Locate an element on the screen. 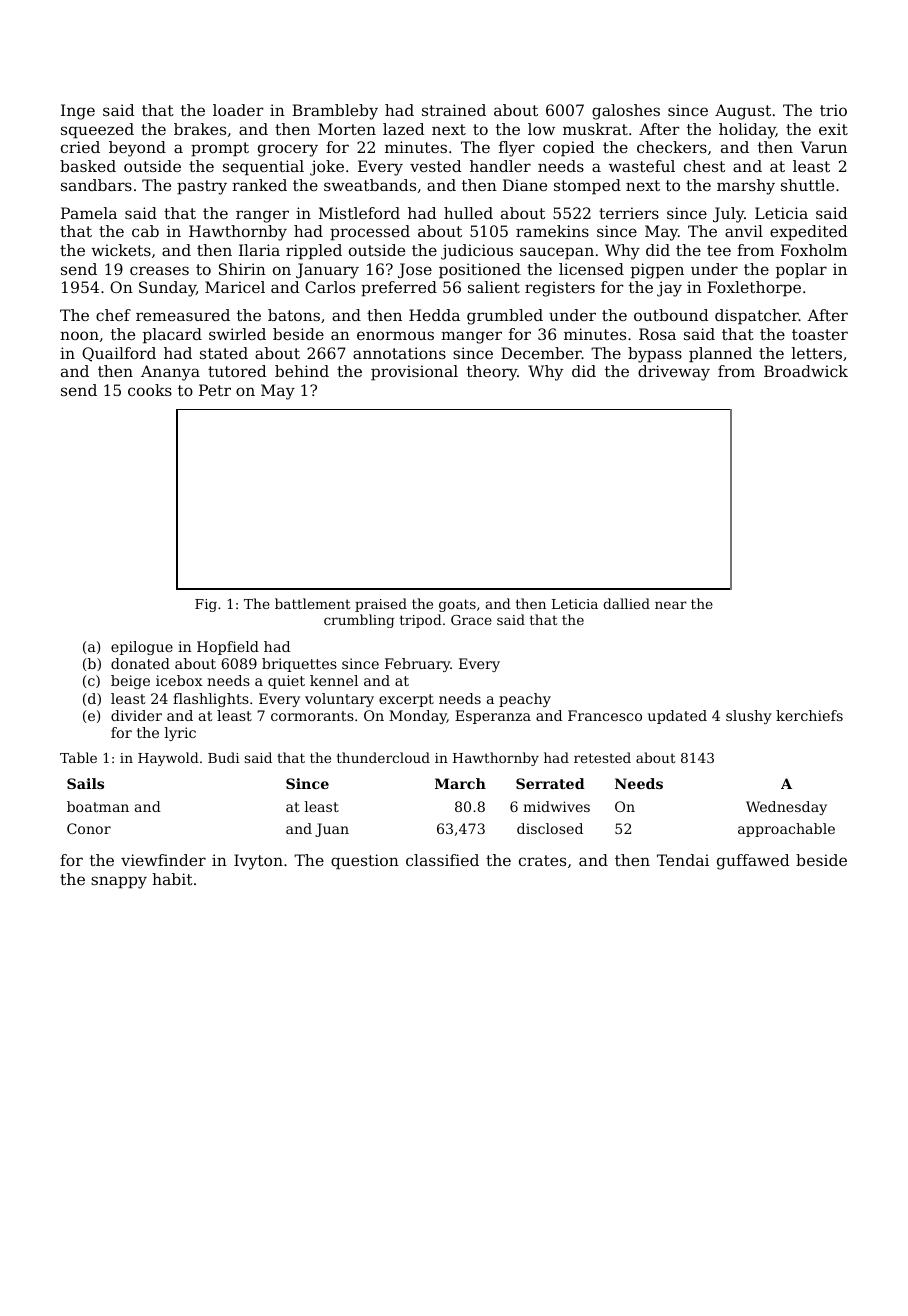 The width and height of the screenshot is (908, 1316). kerchiefs is located at coordinates (809, 715).
